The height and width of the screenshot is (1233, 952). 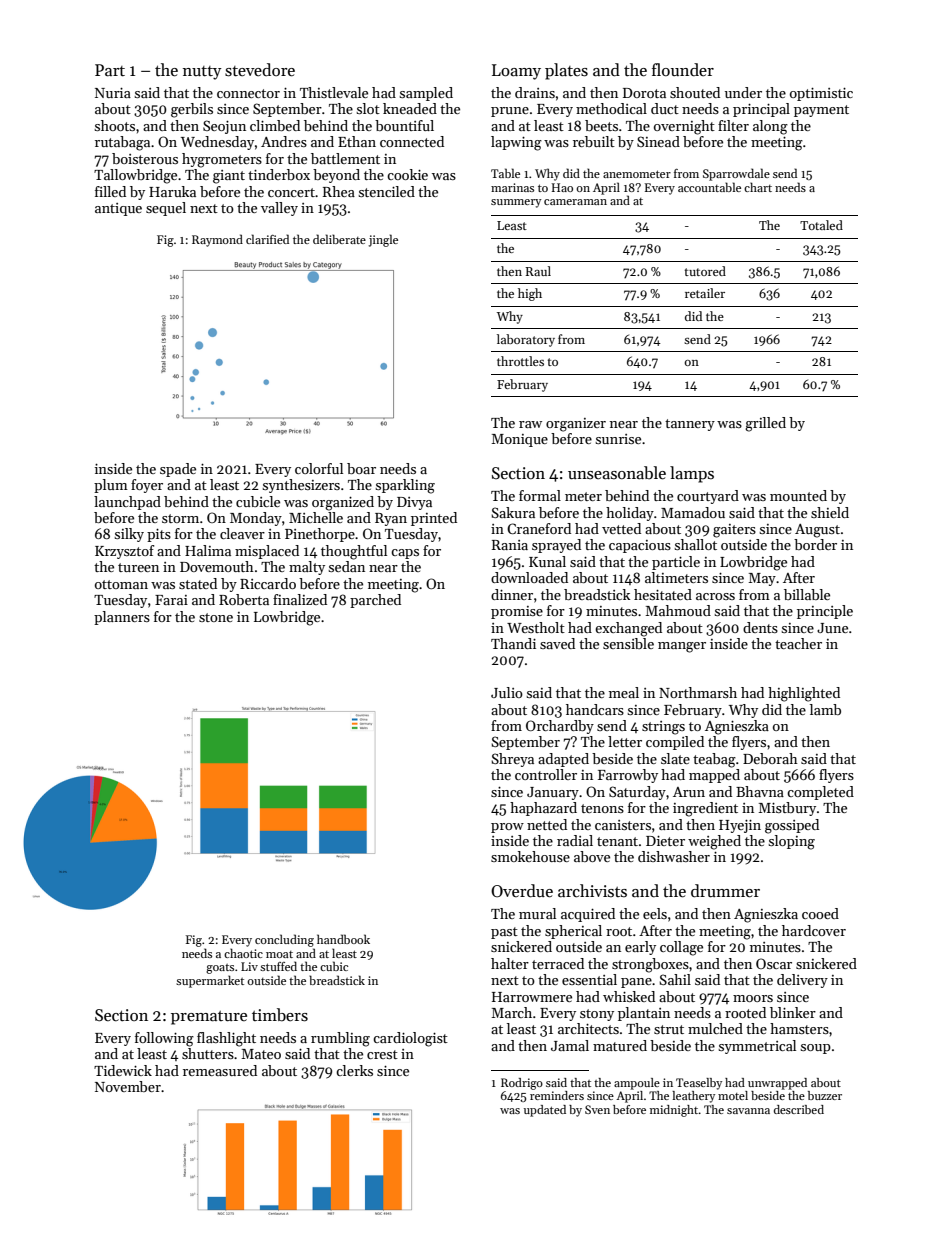 What do you see at coordinates (705, 271) in the screenshot?
I see `tutored` at bounding box center [705, 271].
